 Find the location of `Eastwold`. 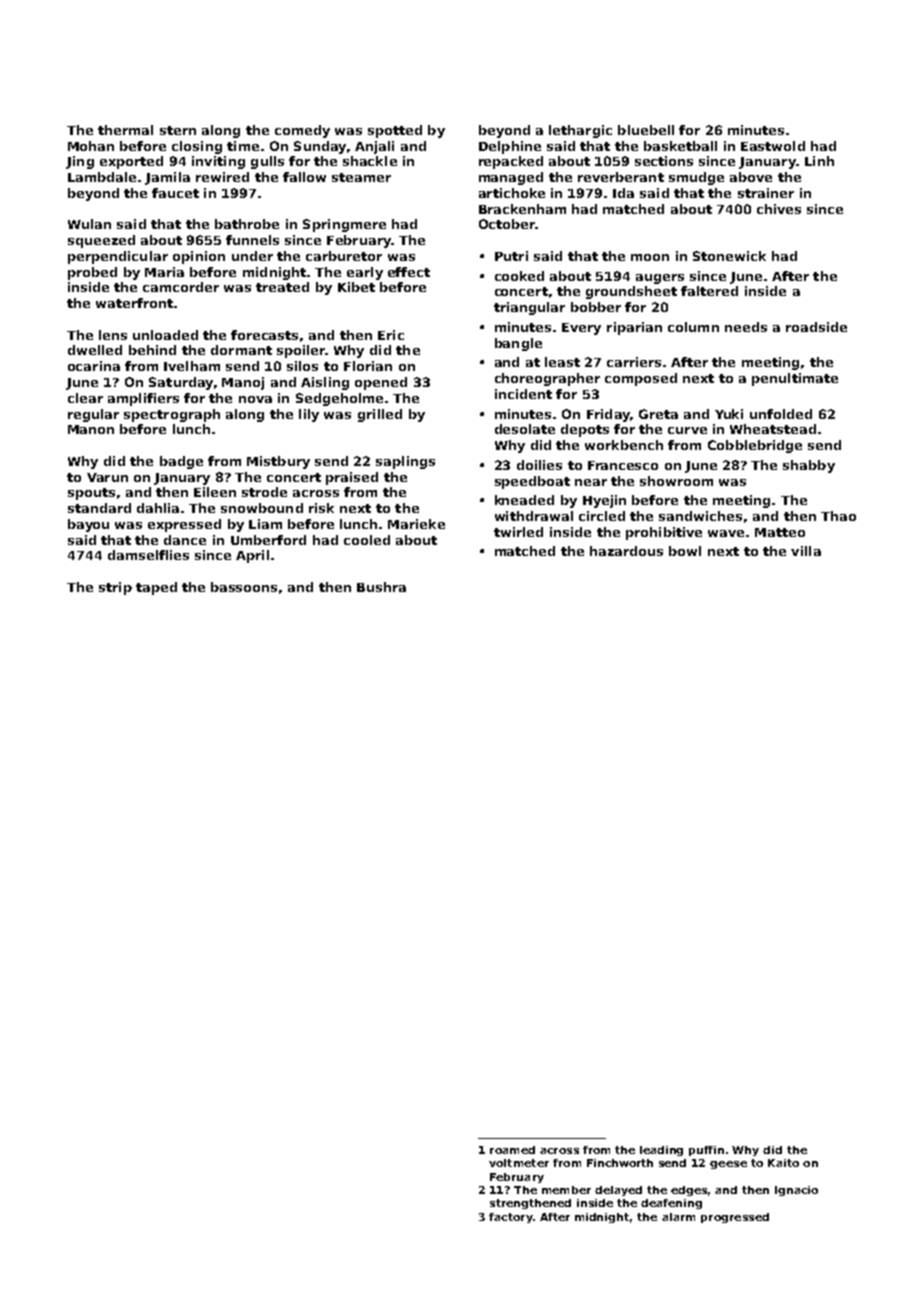

Eastwold is located at coordinates (773, 146).
